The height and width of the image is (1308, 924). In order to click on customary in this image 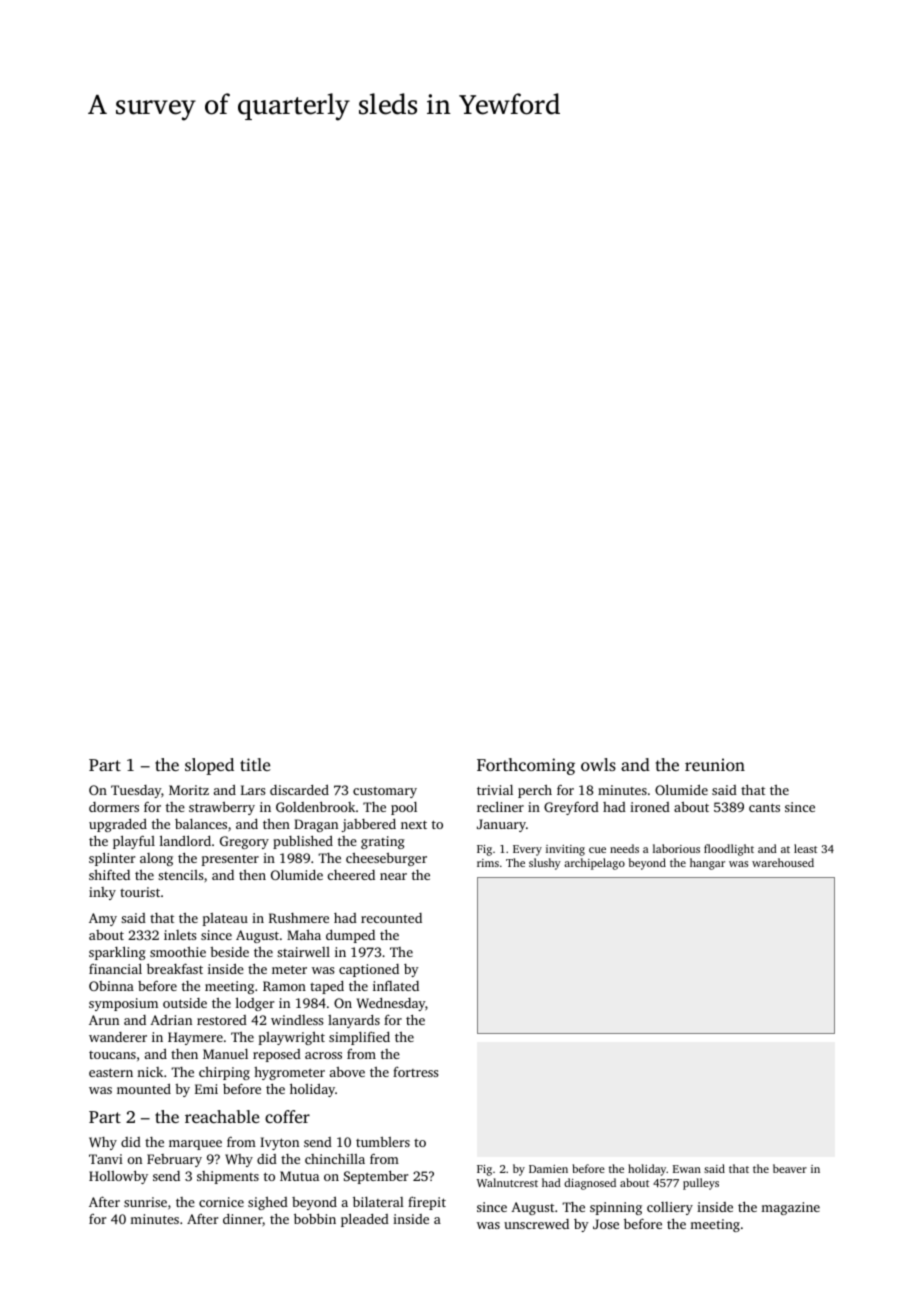, I will do `click(385, 792)`.
